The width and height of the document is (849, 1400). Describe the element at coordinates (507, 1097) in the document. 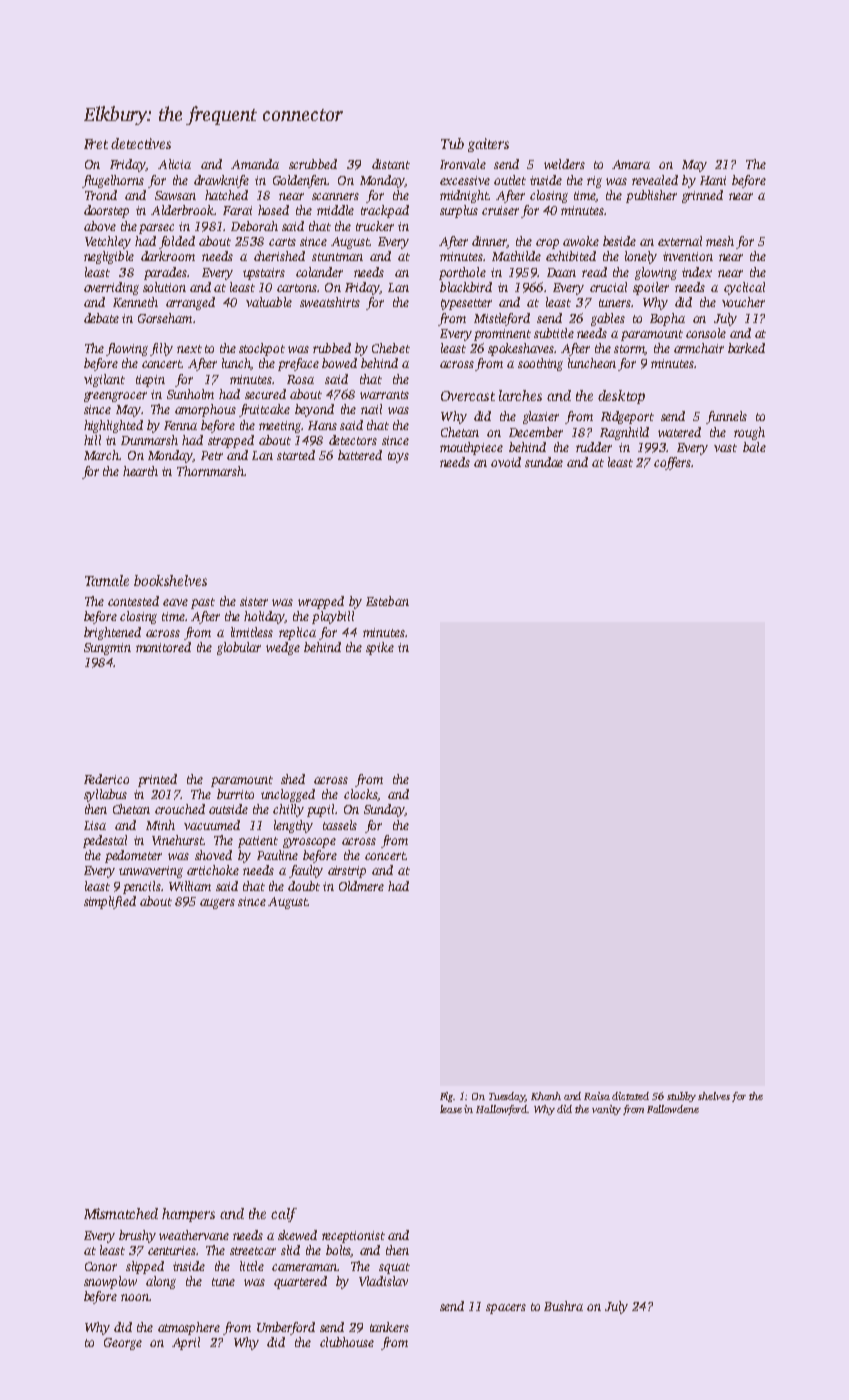

I see `Tuesday` at that location.
